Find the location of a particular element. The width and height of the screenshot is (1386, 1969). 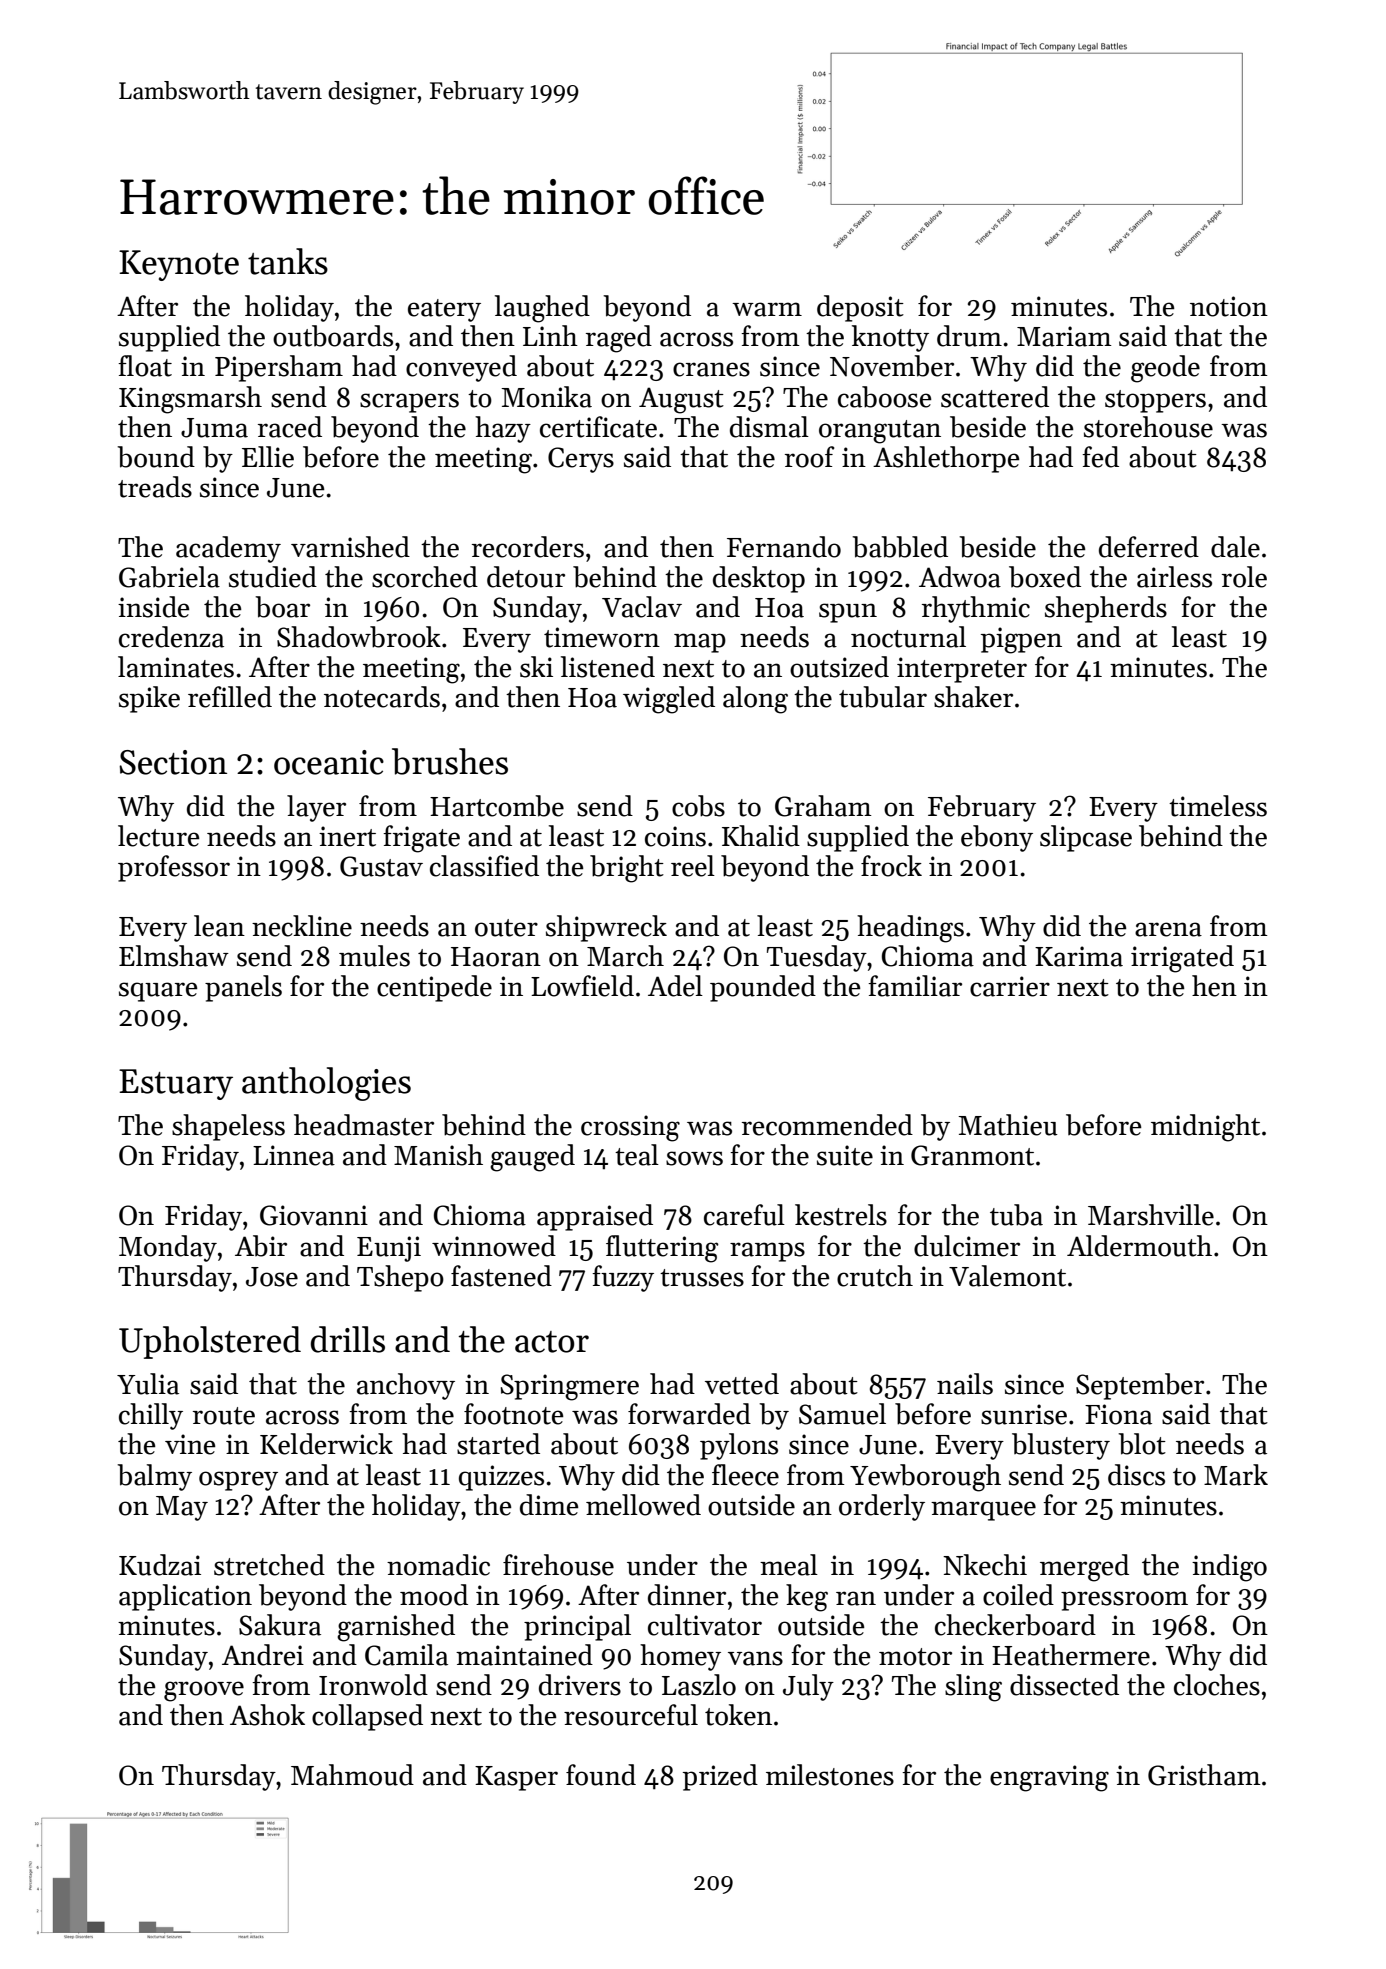

eatery is located at coordinates (444, 310).
